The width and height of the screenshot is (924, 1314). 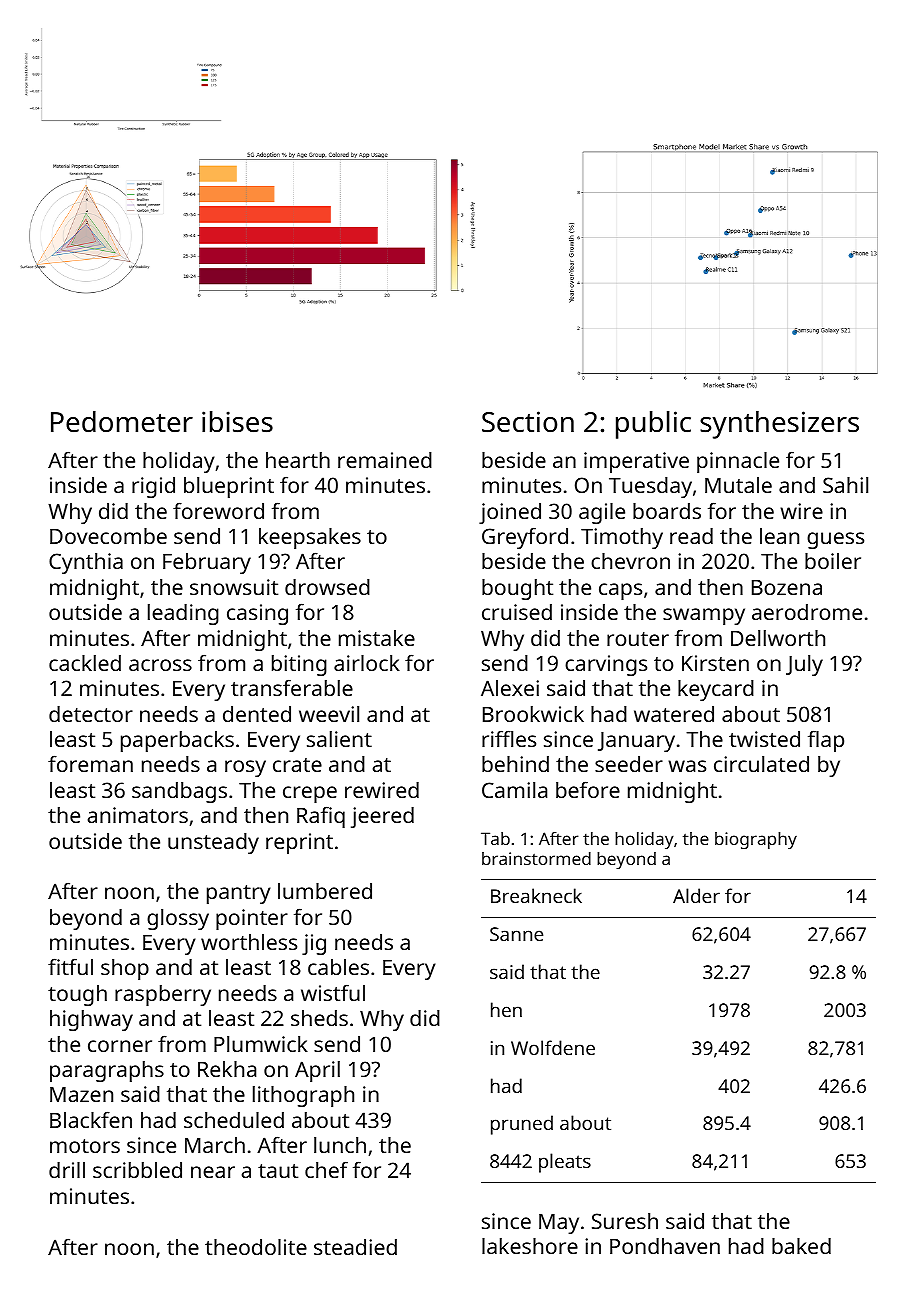 What do you see at coordinates (653, 425) in the screenshot?
I see `public` at bounding box center [653, 425].
